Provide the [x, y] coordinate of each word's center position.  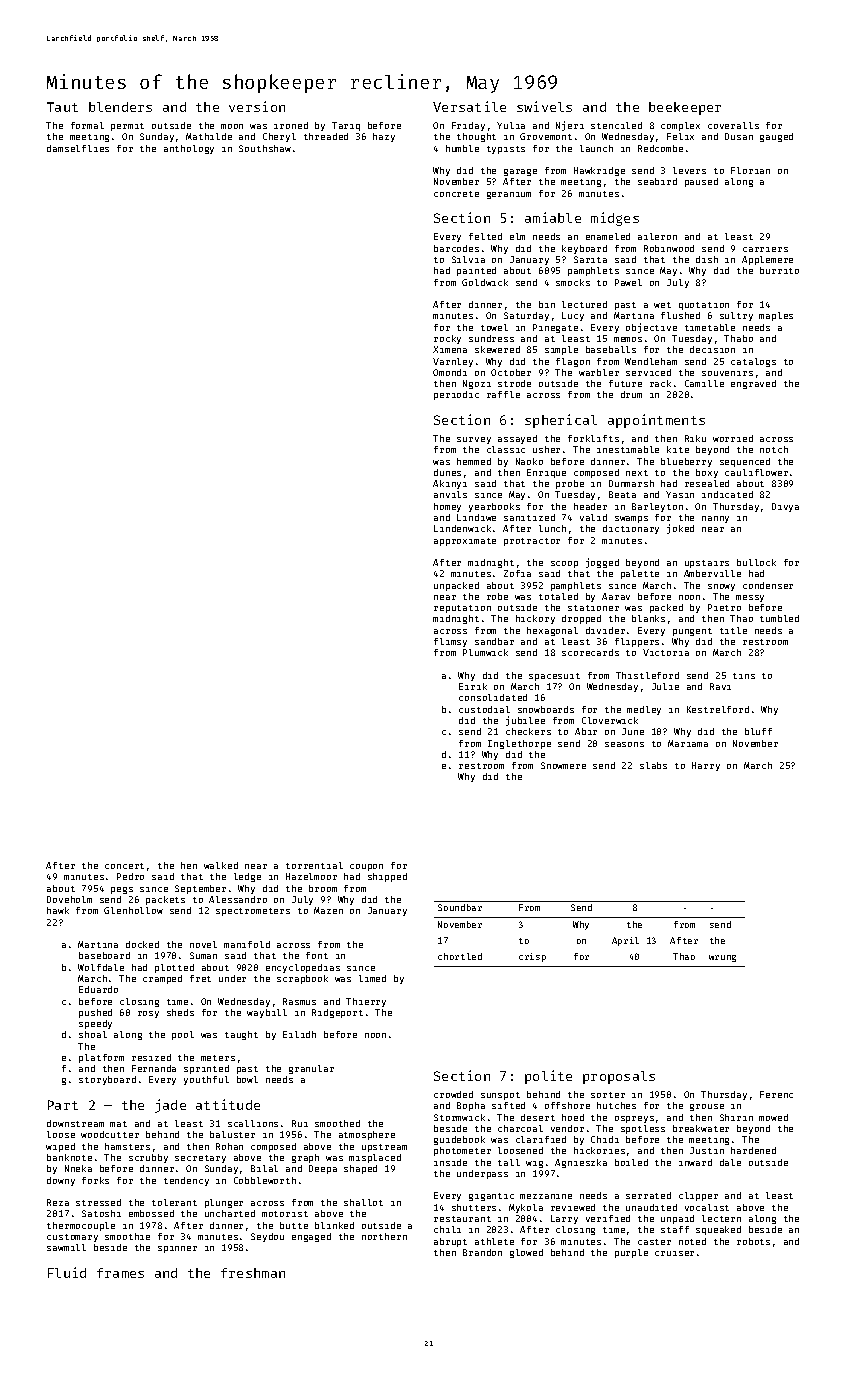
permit [127, 127]
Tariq [346, 126]
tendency [186, 1181]
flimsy [450, 642]
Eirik [473, 686]
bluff [758, 731]
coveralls [733, 125]
